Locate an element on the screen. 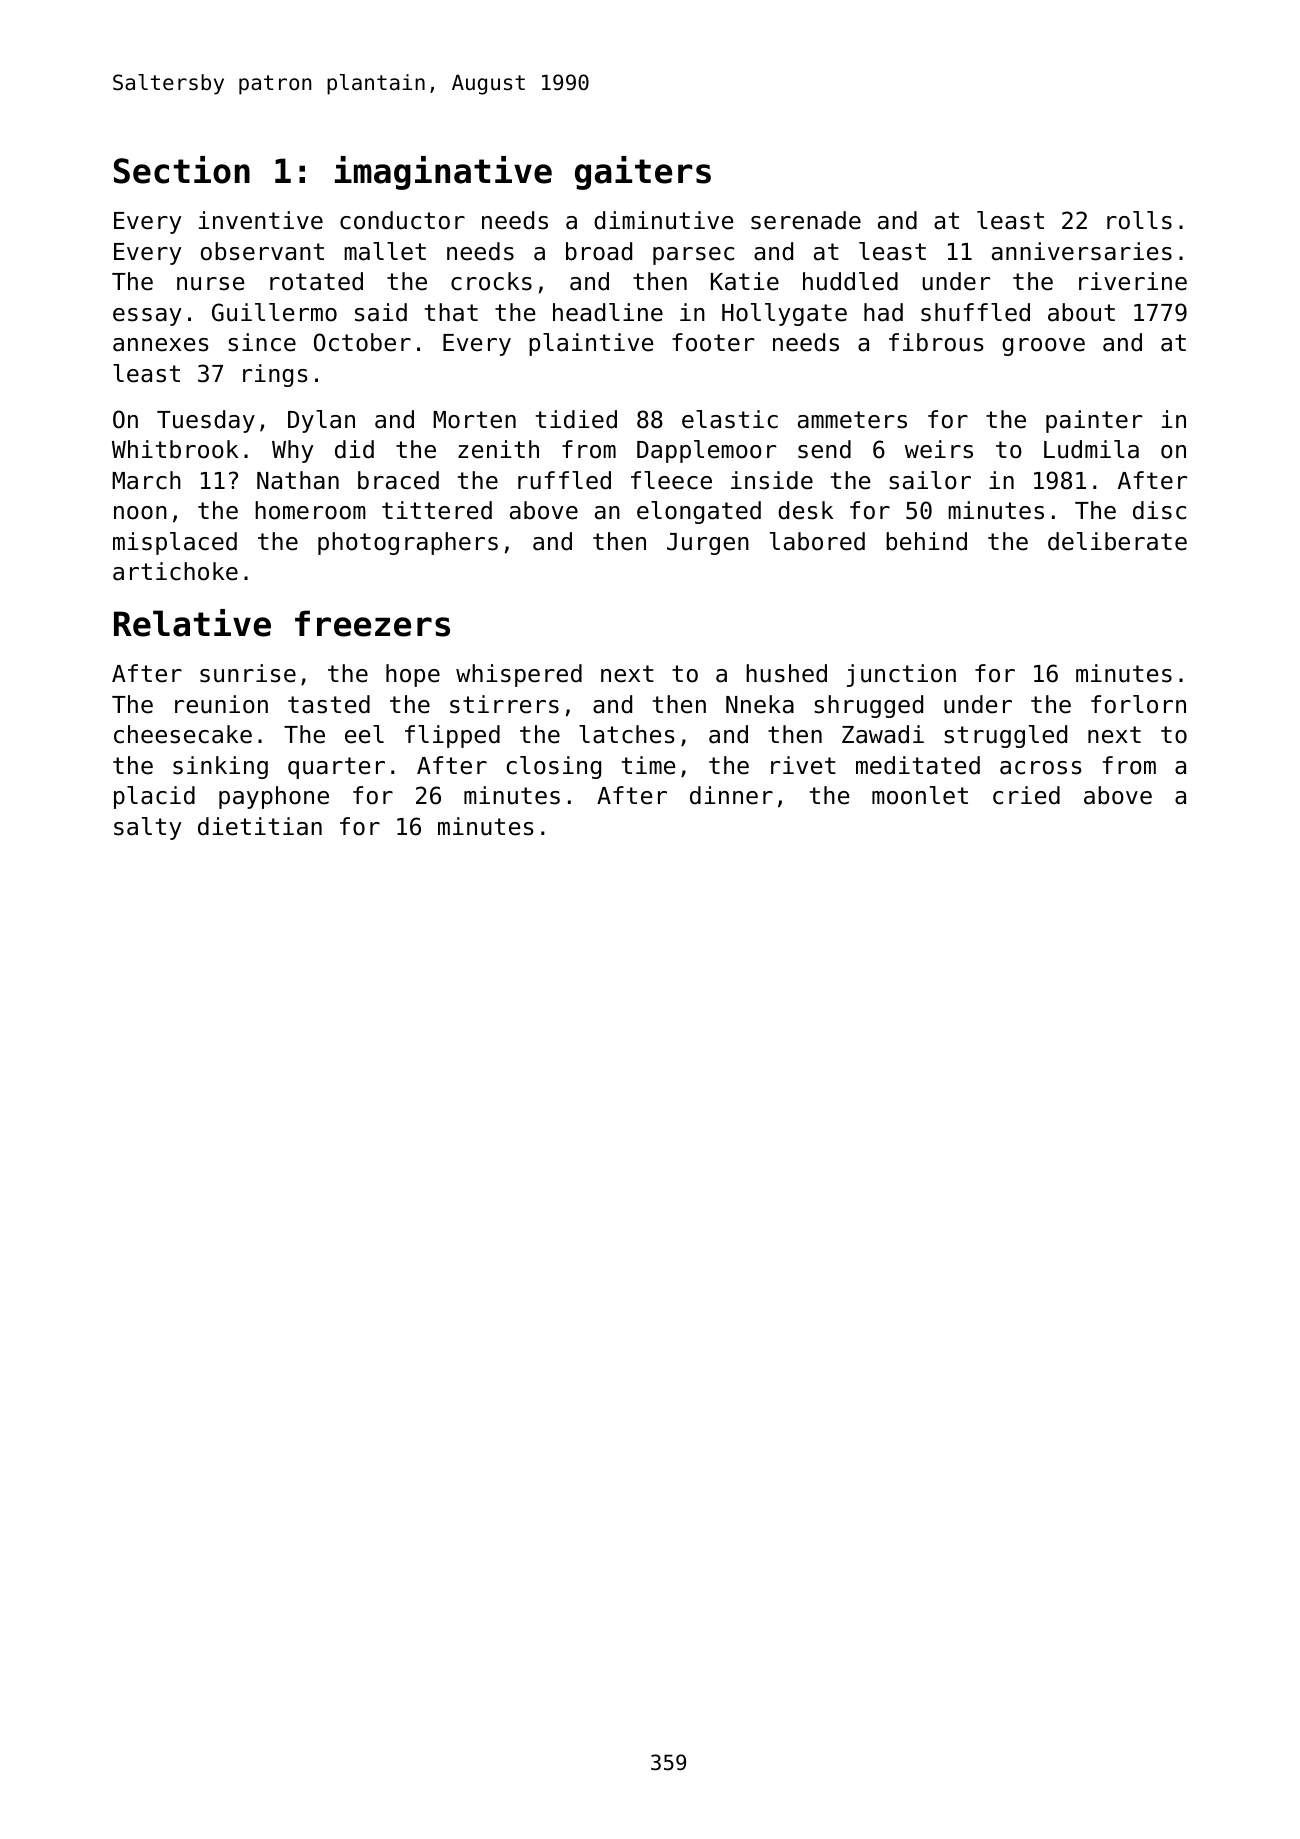  disc is located at coordinates (1159, 510).
